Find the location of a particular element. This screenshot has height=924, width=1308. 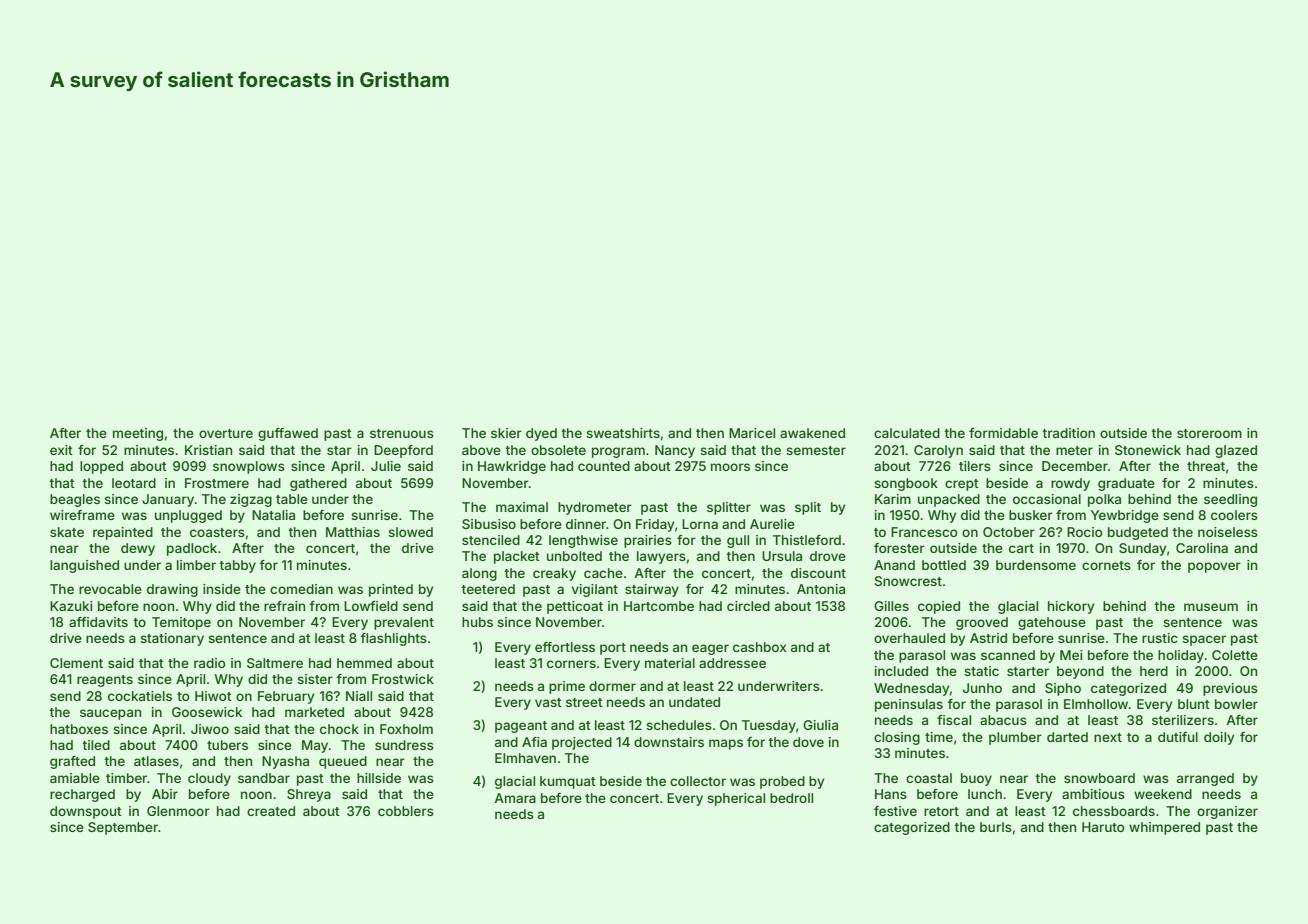

graduate is located at coordinates (1126, 484).
